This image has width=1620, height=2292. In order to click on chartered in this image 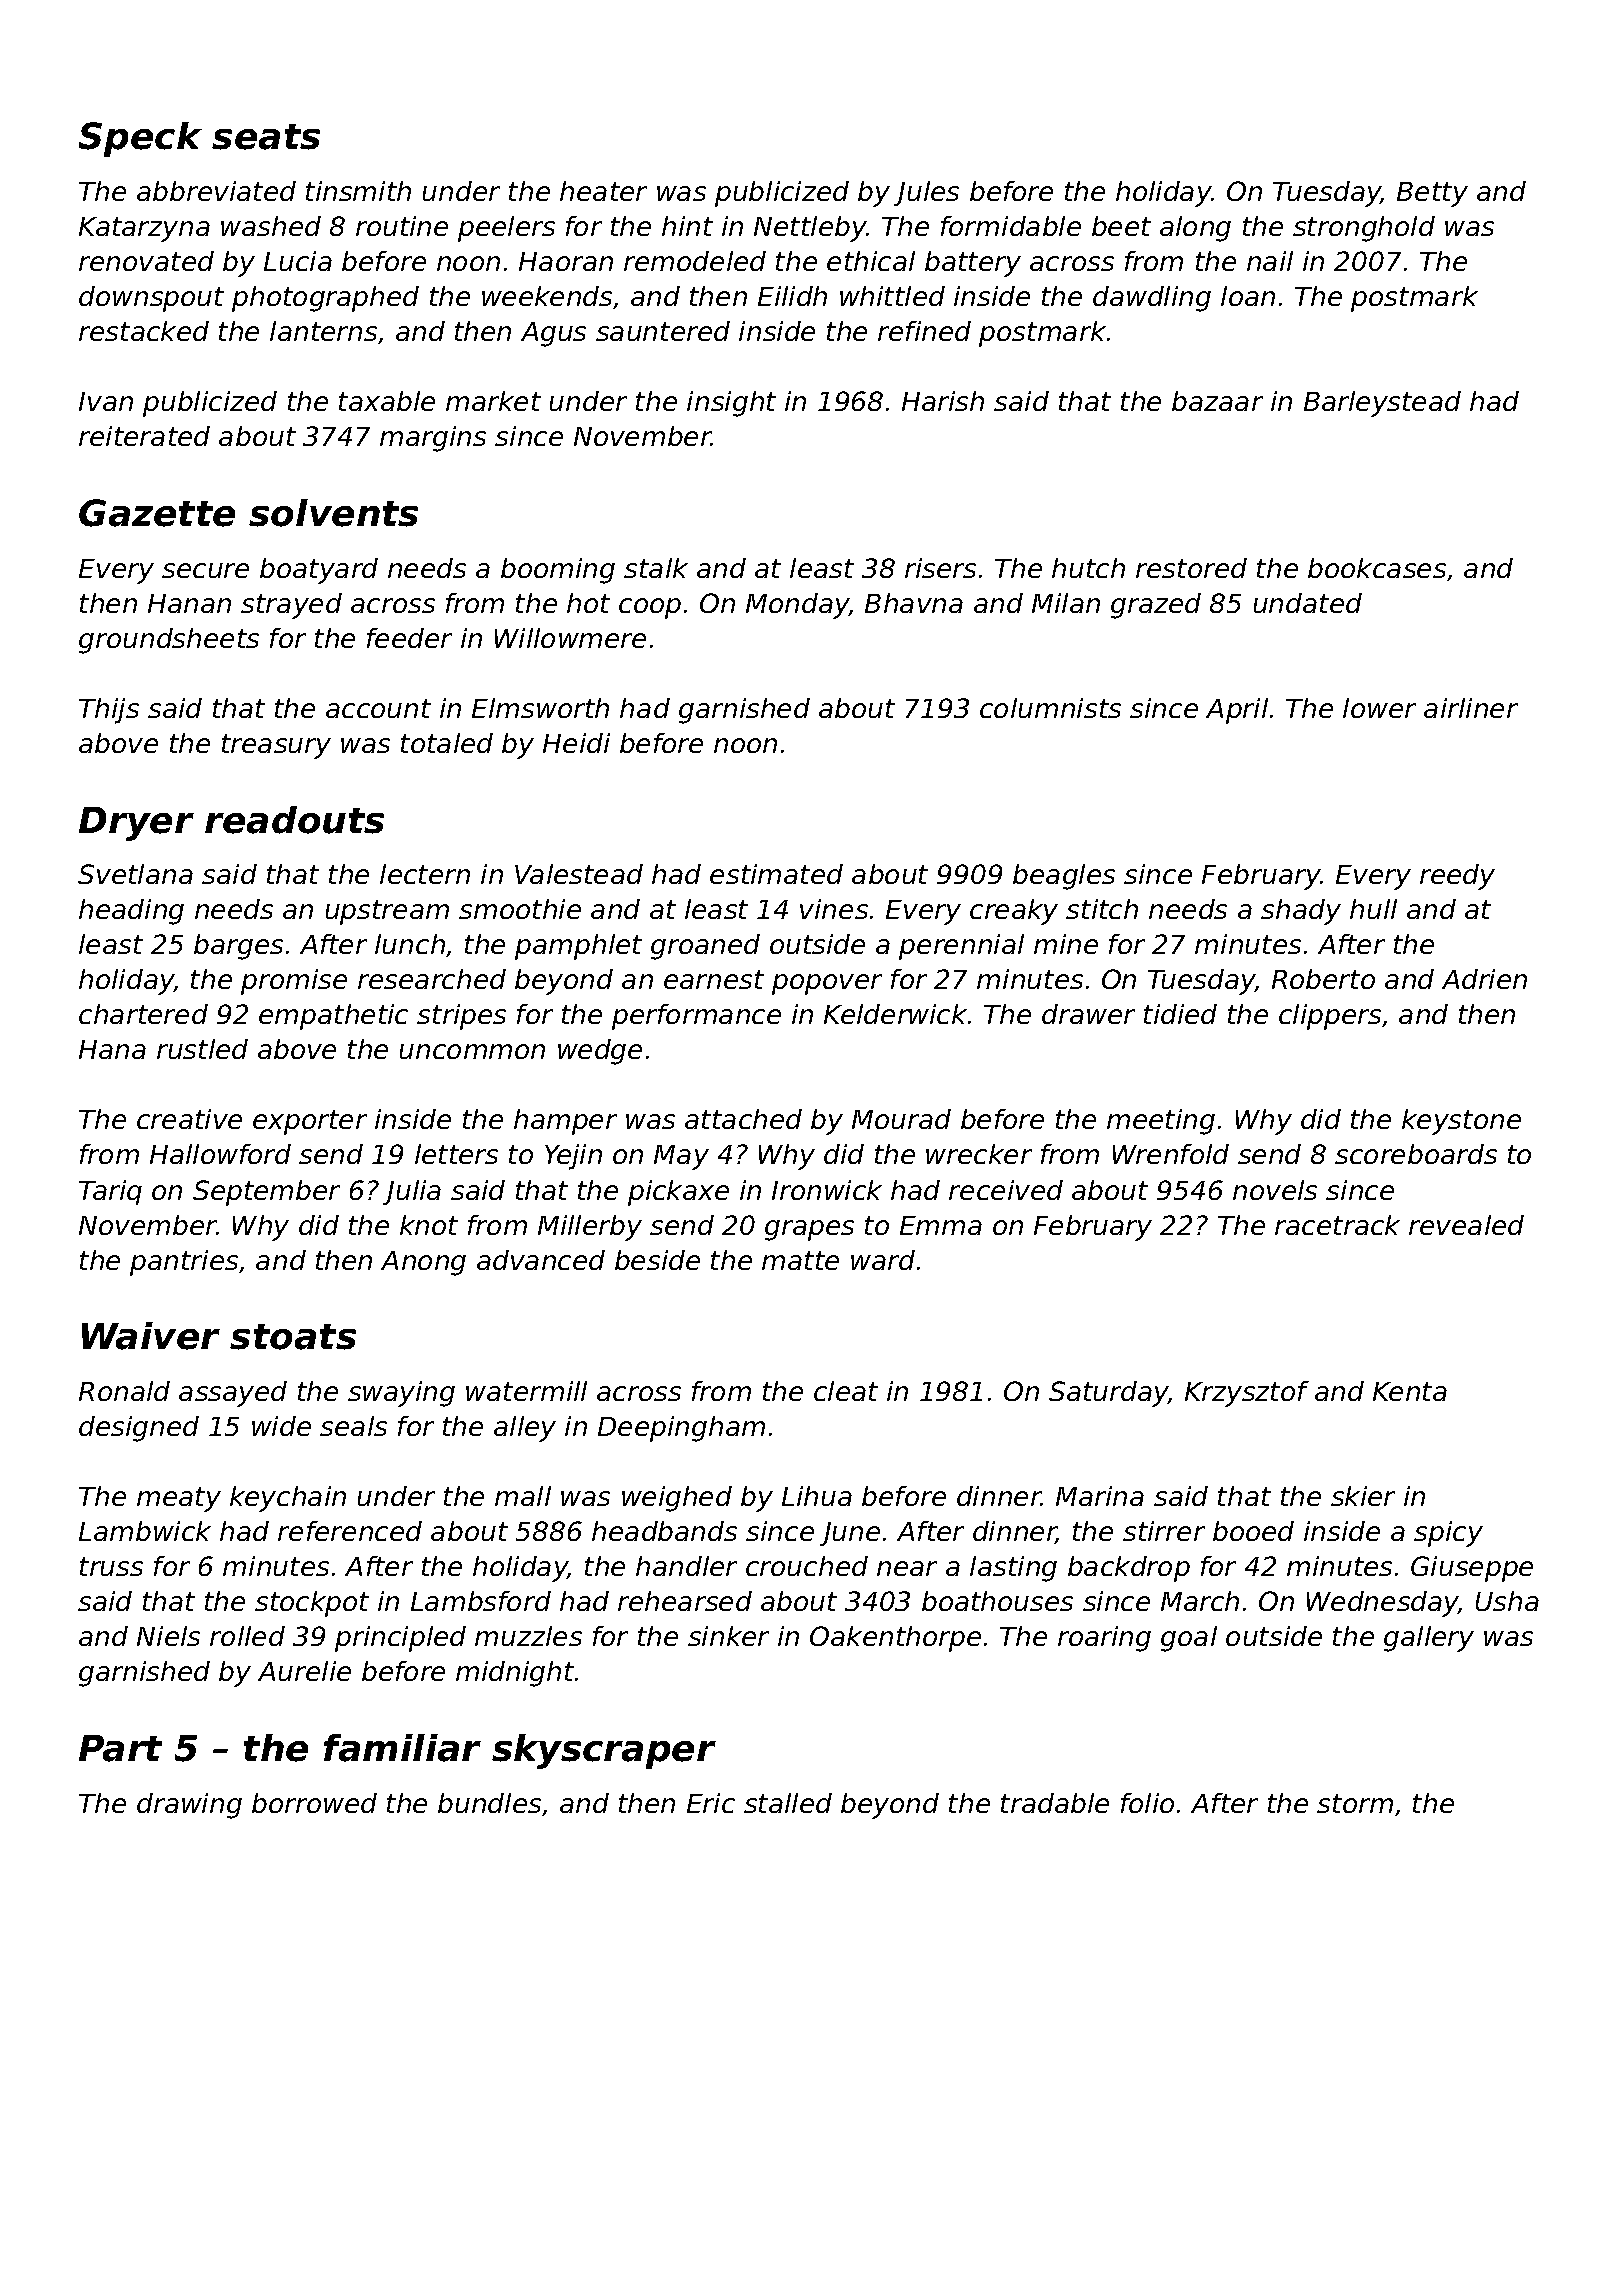, I will do `click(143, 1014)`.
